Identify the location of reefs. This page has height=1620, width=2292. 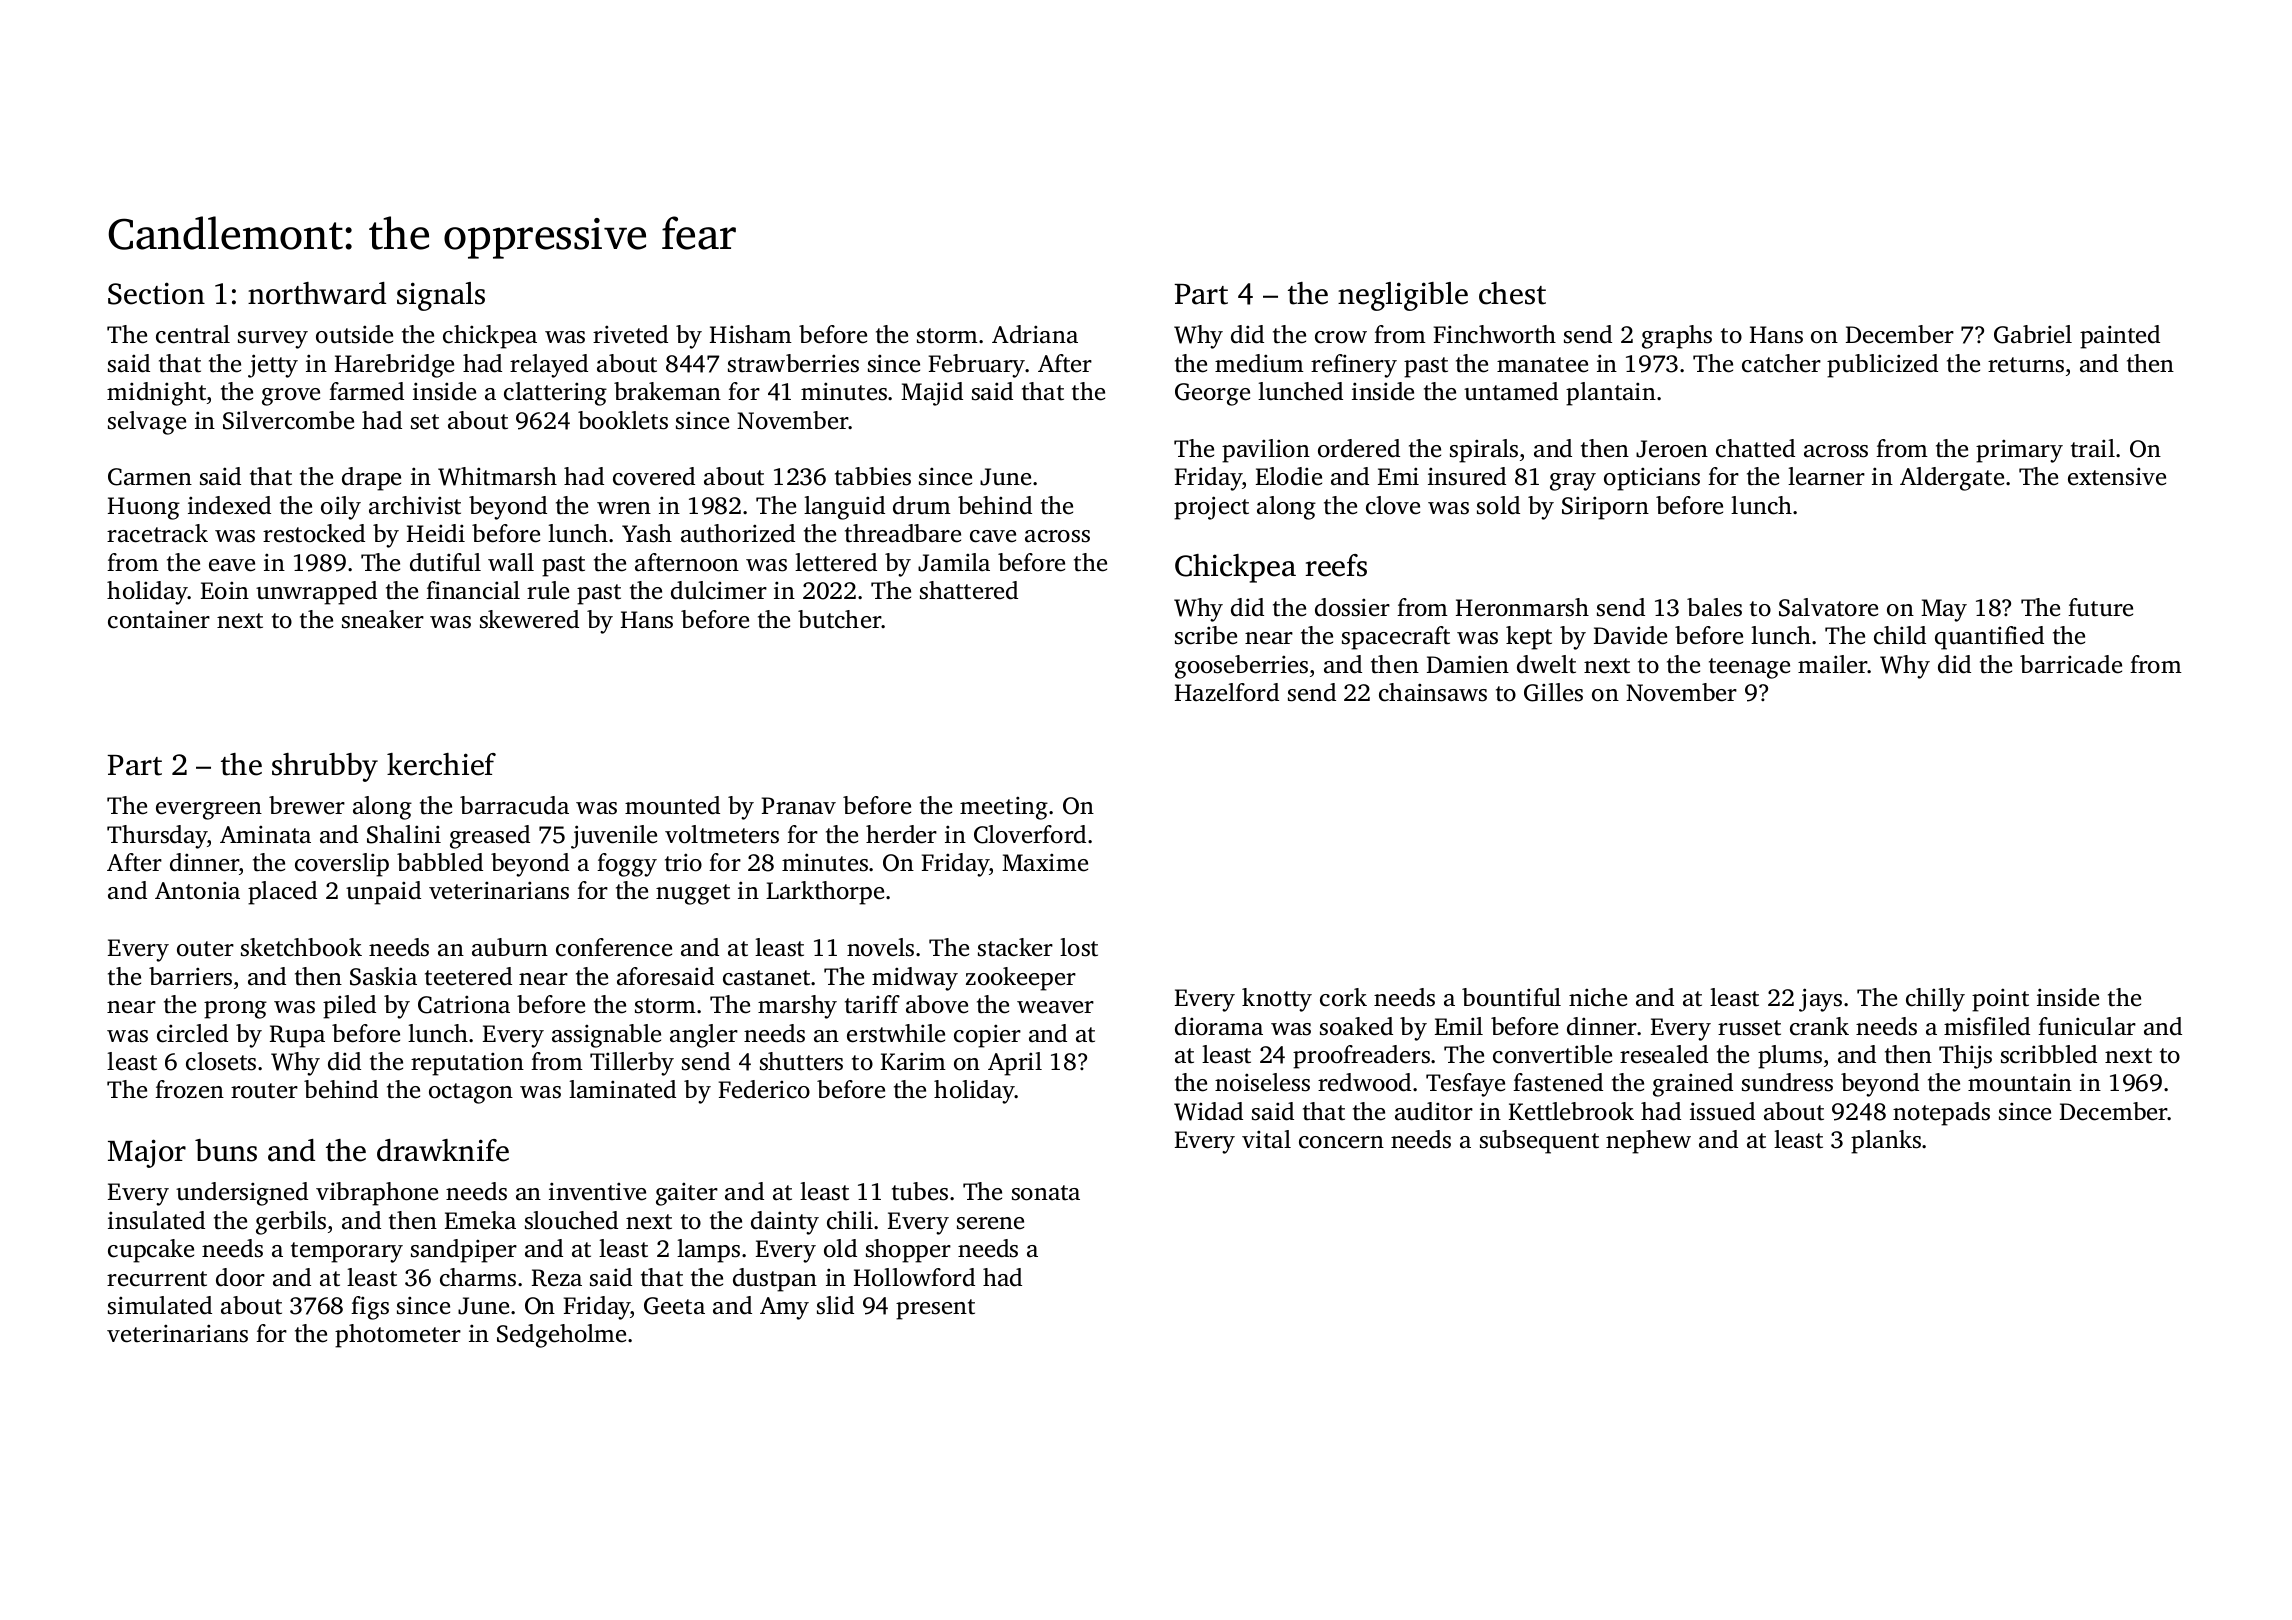
(1336, 565).
